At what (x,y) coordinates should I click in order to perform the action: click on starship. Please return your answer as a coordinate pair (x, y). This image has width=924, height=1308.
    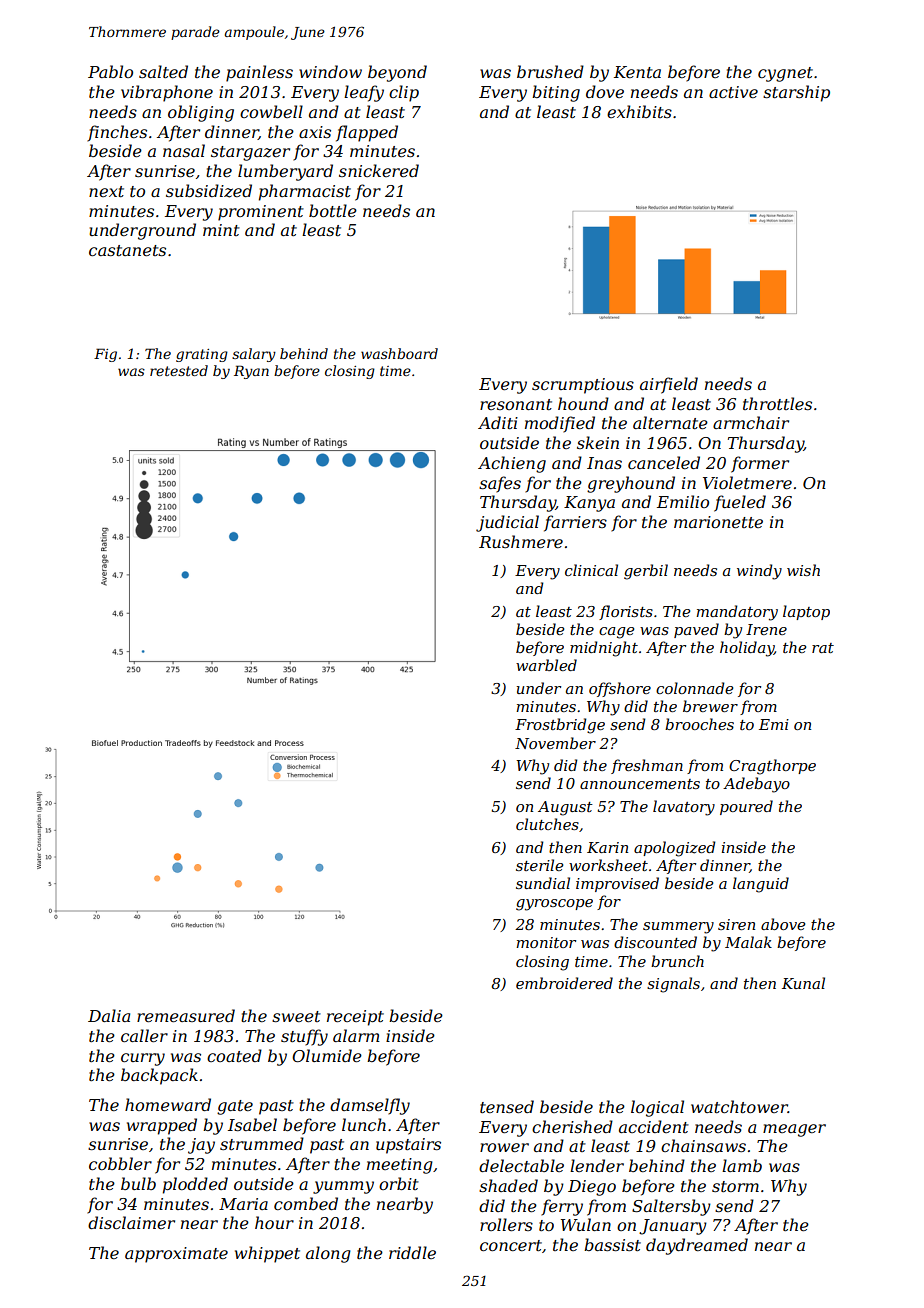
    Looking at the image, I should click on (796, 93).
